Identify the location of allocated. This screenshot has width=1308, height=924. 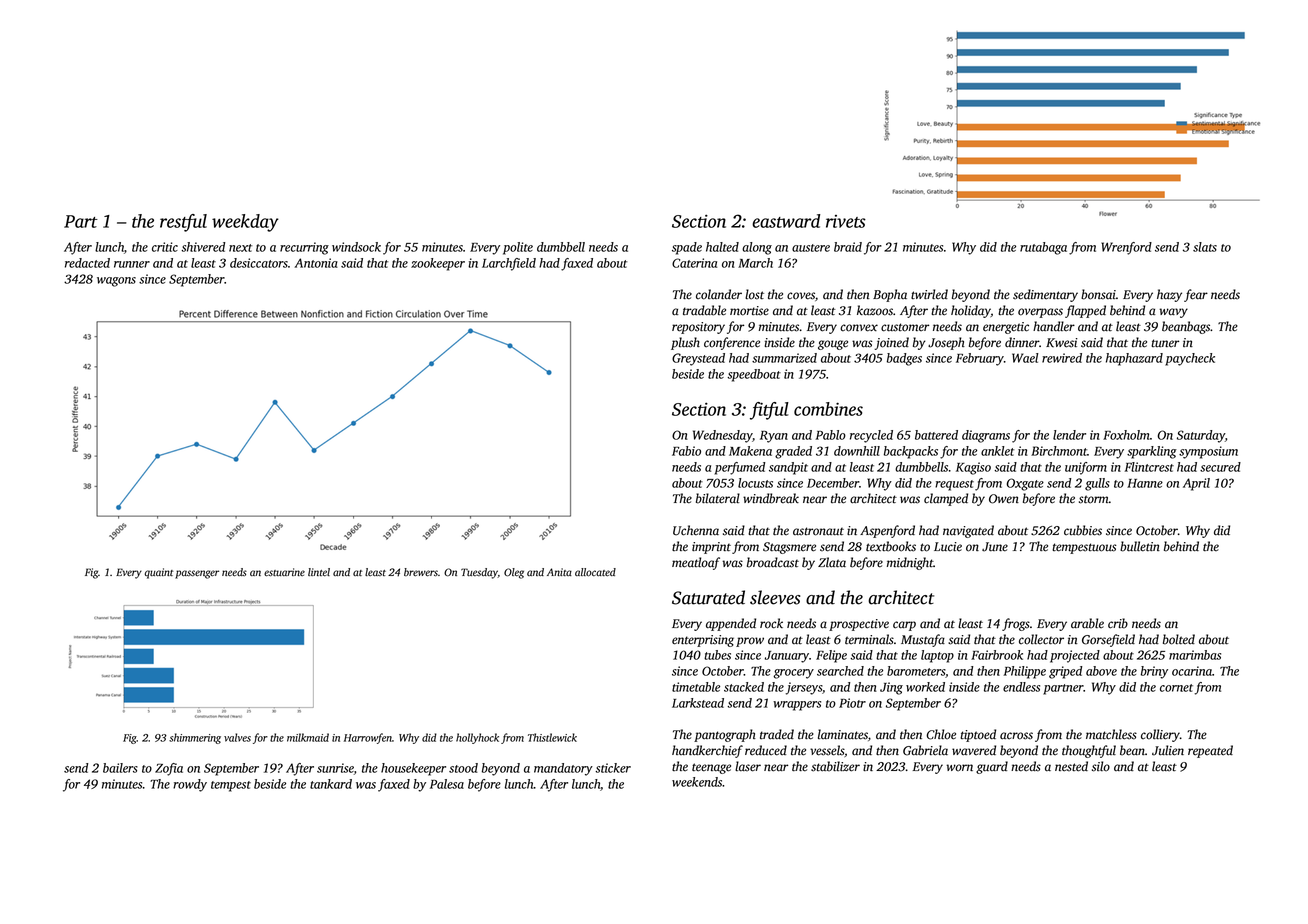
(595, 572).
